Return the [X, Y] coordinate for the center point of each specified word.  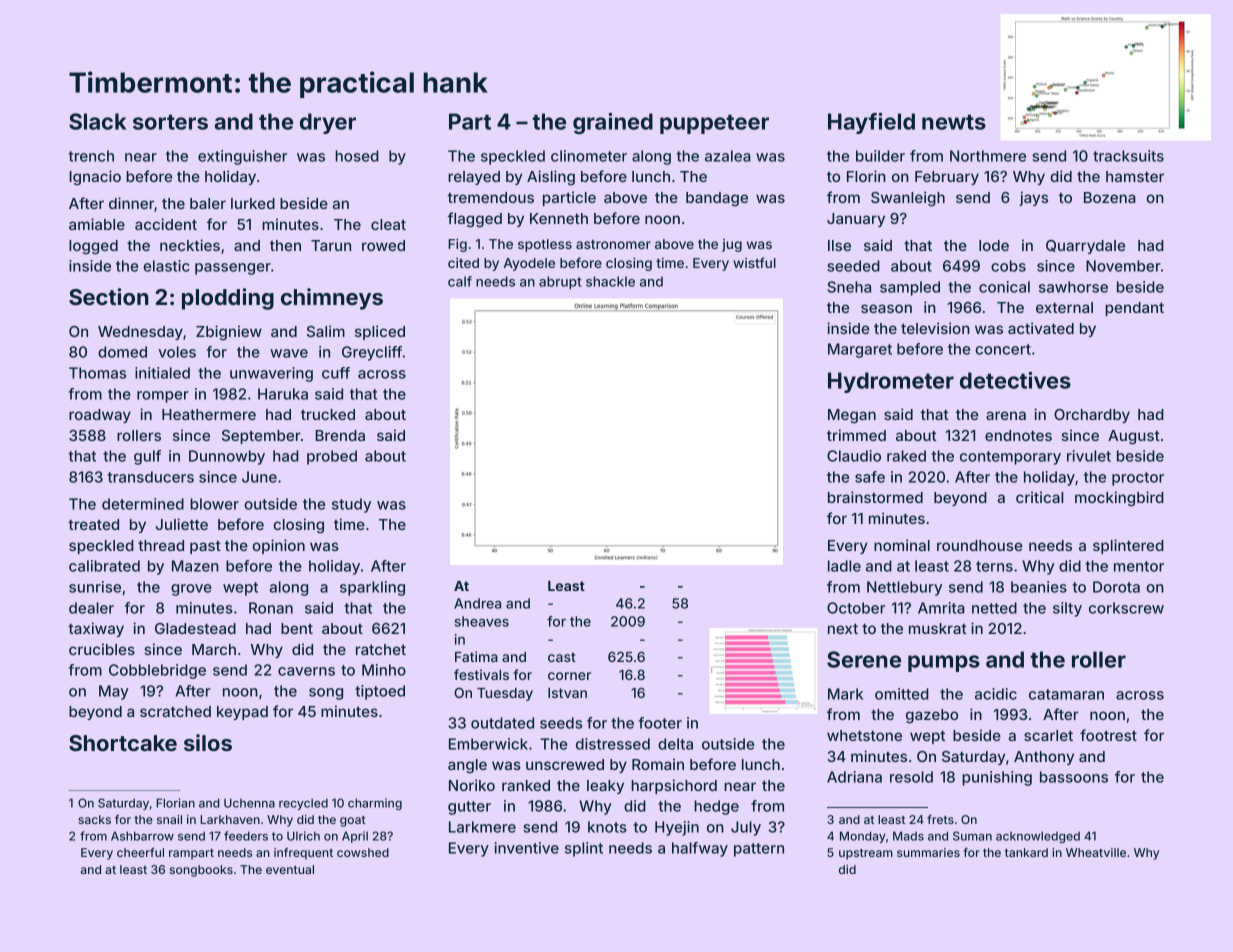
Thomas [97, 373]
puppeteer [714, 124]
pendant [1134, 309]
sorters [170, 122]
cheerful [140, 852]
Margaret [860, 350]
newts [954, 122]
